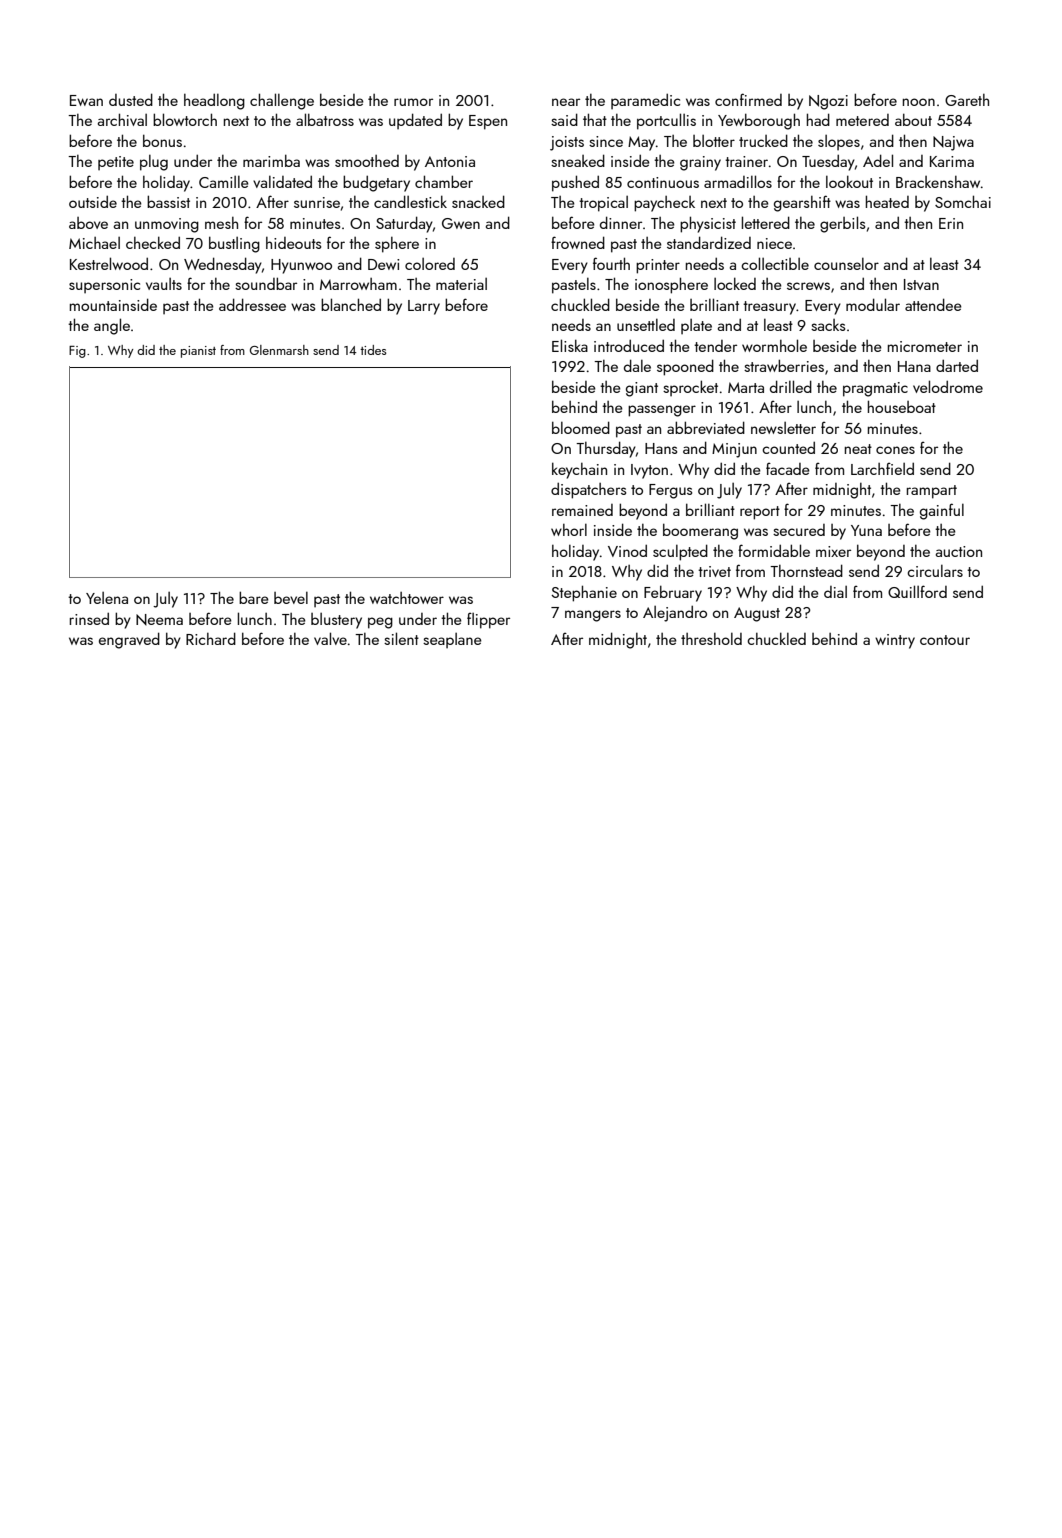 This screenshot has height=1538, width=1062. What do you see at coordinates (234, 244) in the screenshot?
I see `bustling` at bounding box center [234, 244].
